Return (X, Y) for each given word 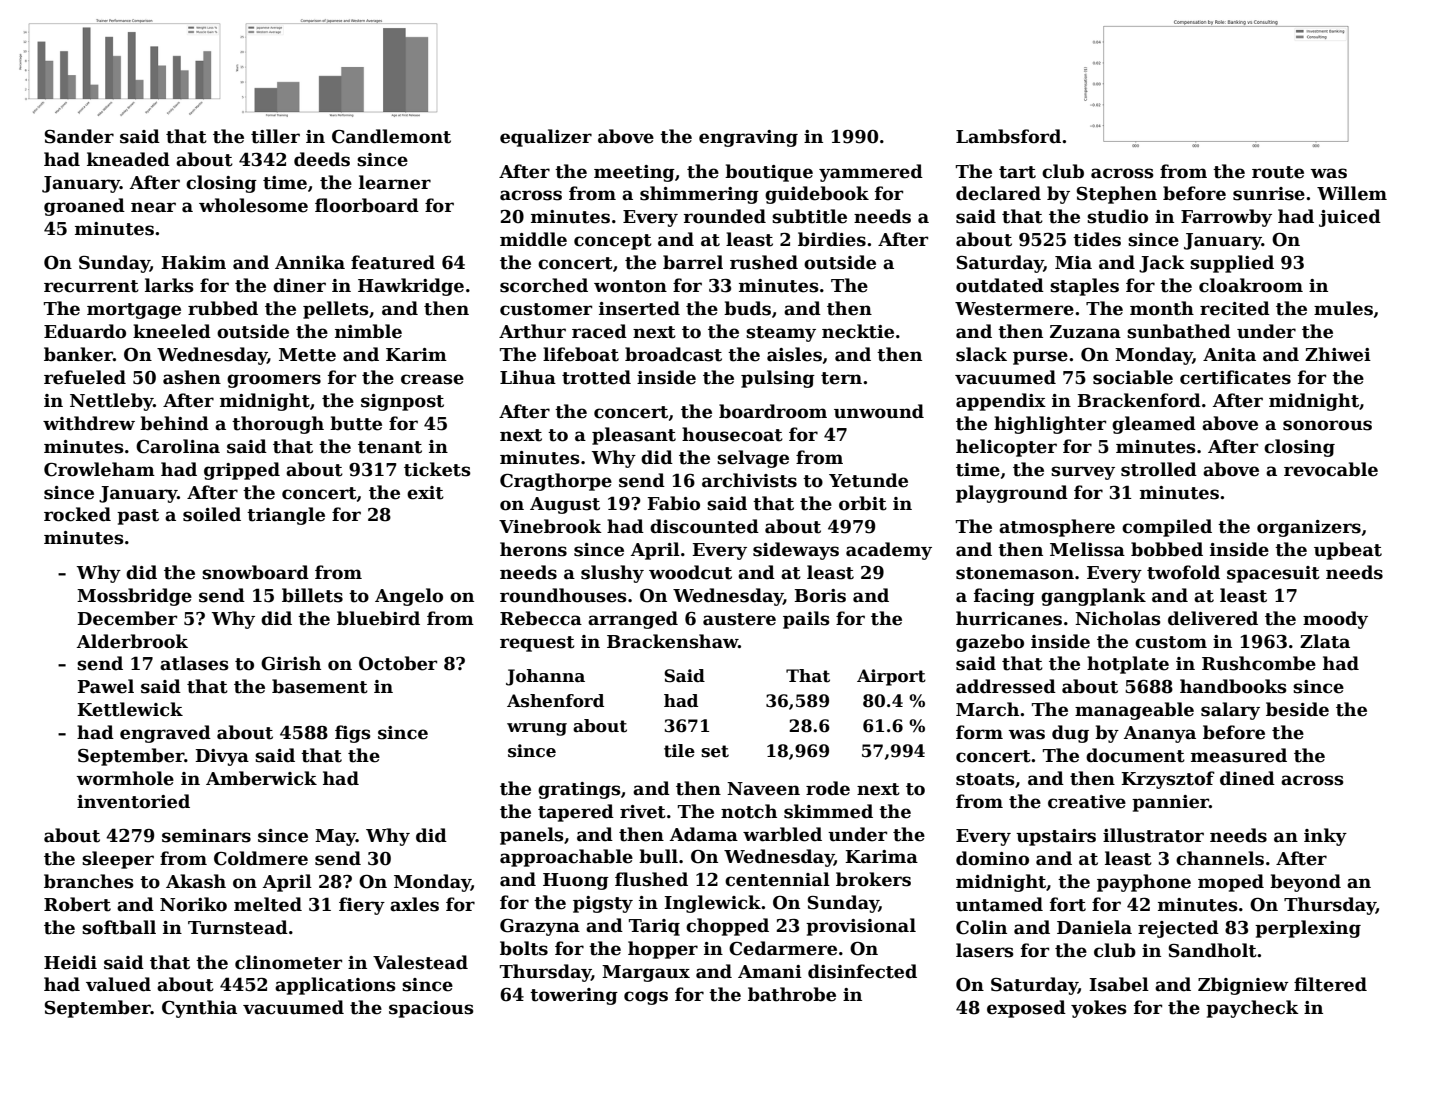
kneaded (128, 159)
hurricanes (1009, 618)
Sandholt (1213, 950)
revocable (1331, 469)
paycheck (1252, 1009)
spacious (431, 1009)
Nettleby (111, 402)
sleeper (118, 860)
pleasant (634, 436)
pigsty (603, 904)
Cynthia (199, 1009)
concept (613, 242)
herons (533, 549)
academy (889, 551)
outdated (1000, 285)
